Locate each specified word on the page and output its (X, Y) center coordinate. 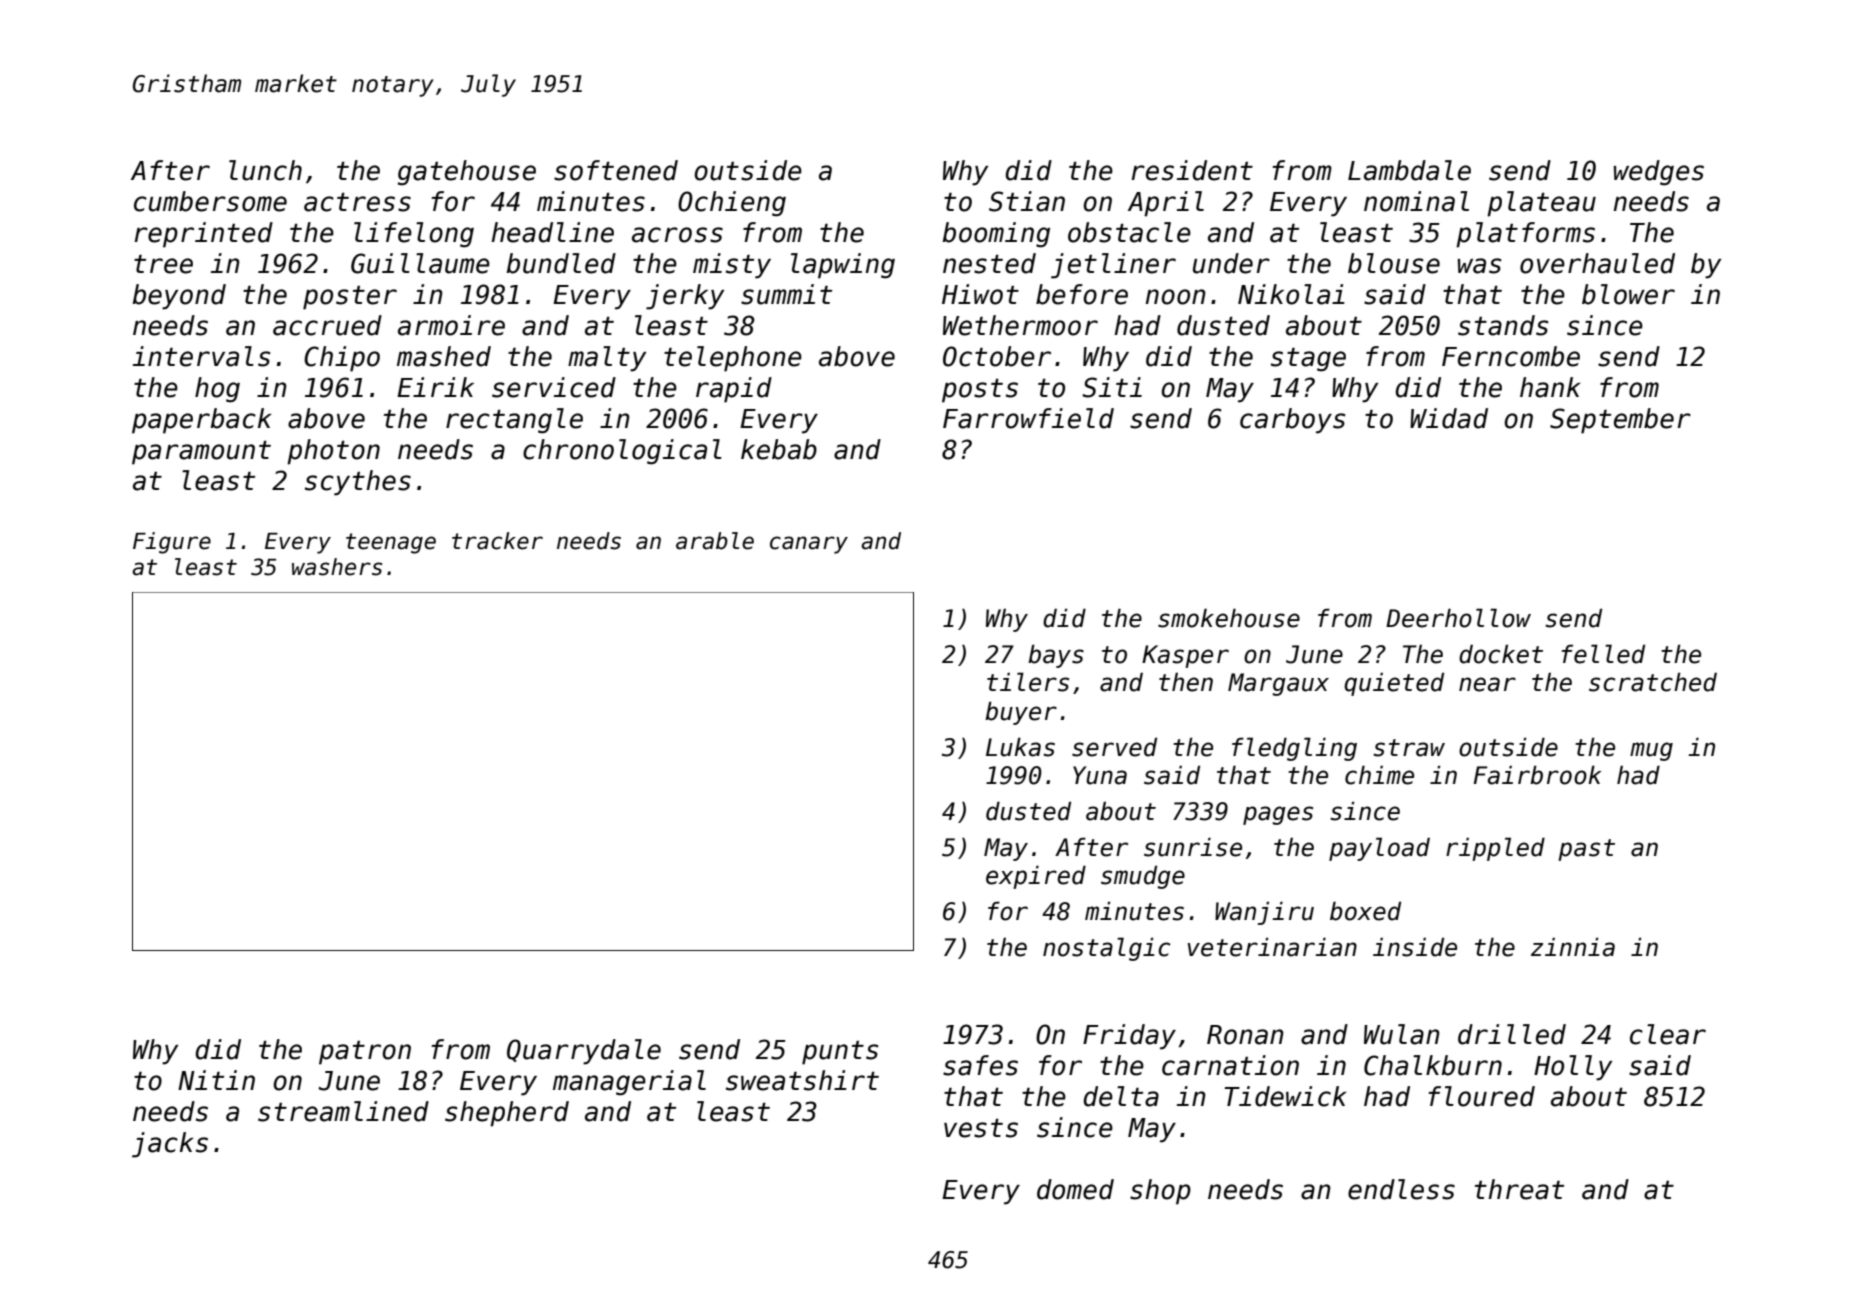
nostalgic (1106, 949)
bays (1056, 656)
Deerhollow (1458, 618)
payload (1379, 849)
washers (337, 567)
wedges (1659, 173)
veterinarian (1272, 947)
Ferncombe (1511, 356)
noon (1175, 297)
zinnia (1573, 947)
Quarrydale (584, 1052)
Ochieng (732, 204)
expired (1036, 877)
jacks (170, 1145)
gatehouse (467, 173)
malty (607, 359)
